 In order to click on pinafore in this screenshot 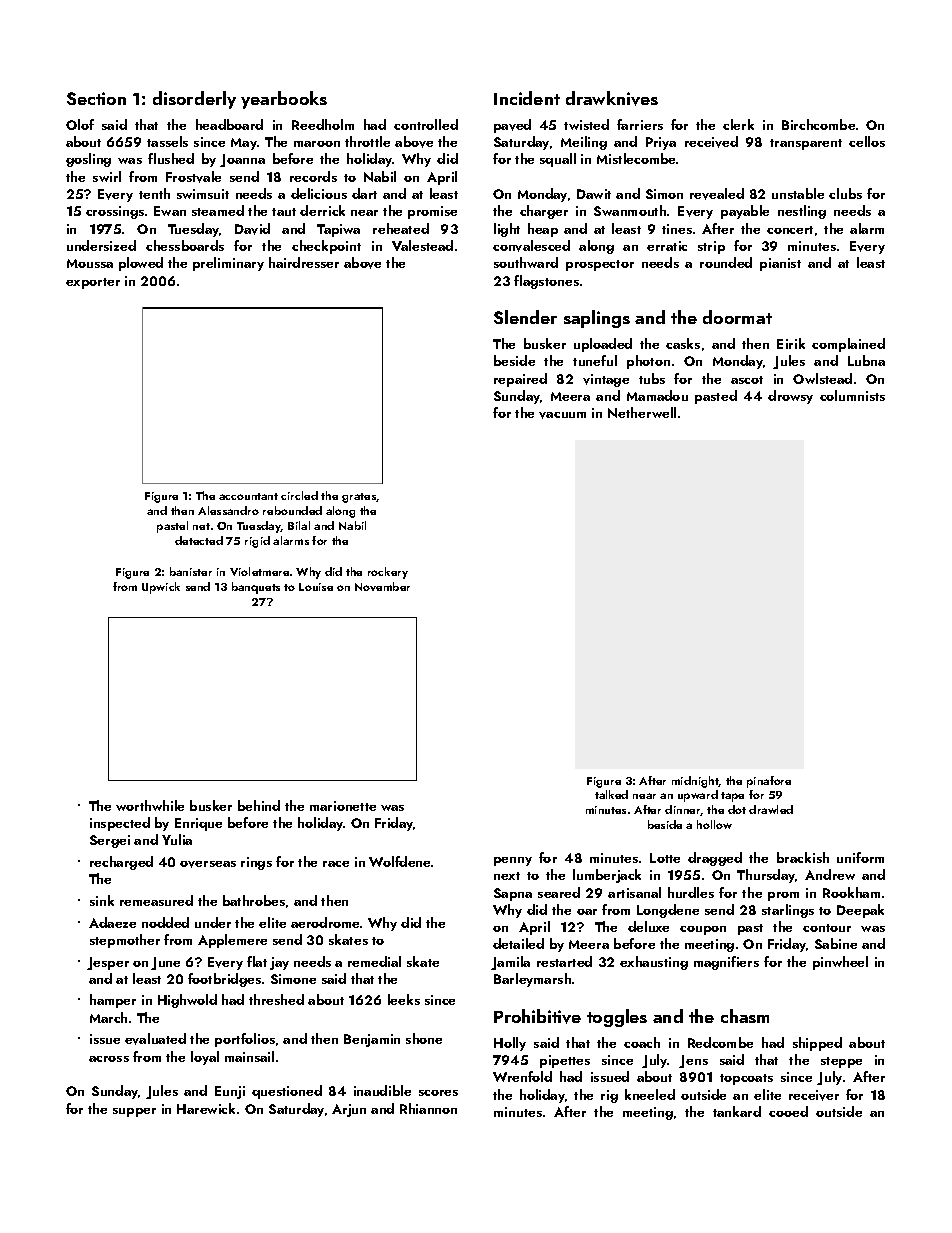, I will do `click(769, 782)`.
